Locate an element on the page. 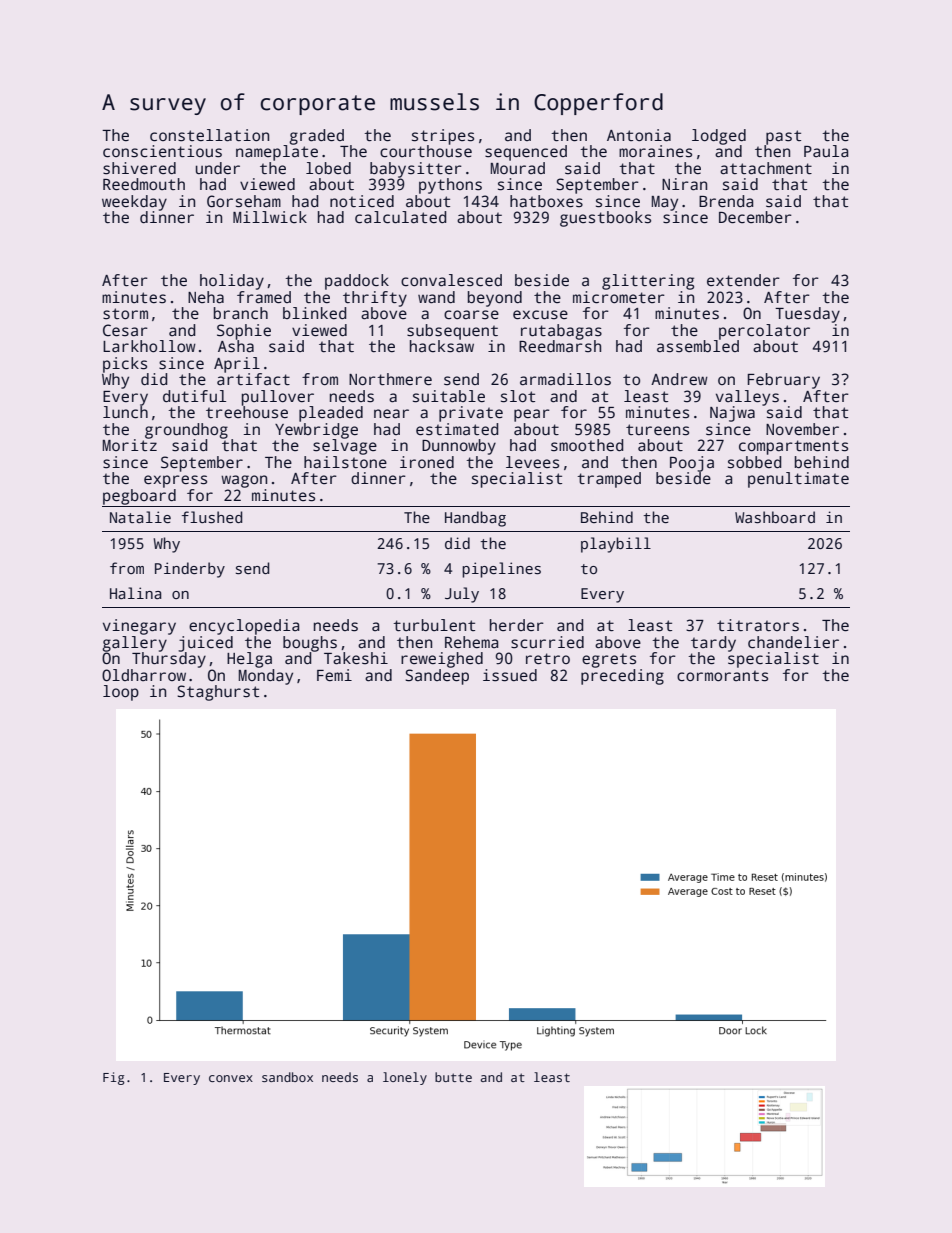 The image size is (952, 1233). constellation is located at coordinates (209, 135).
